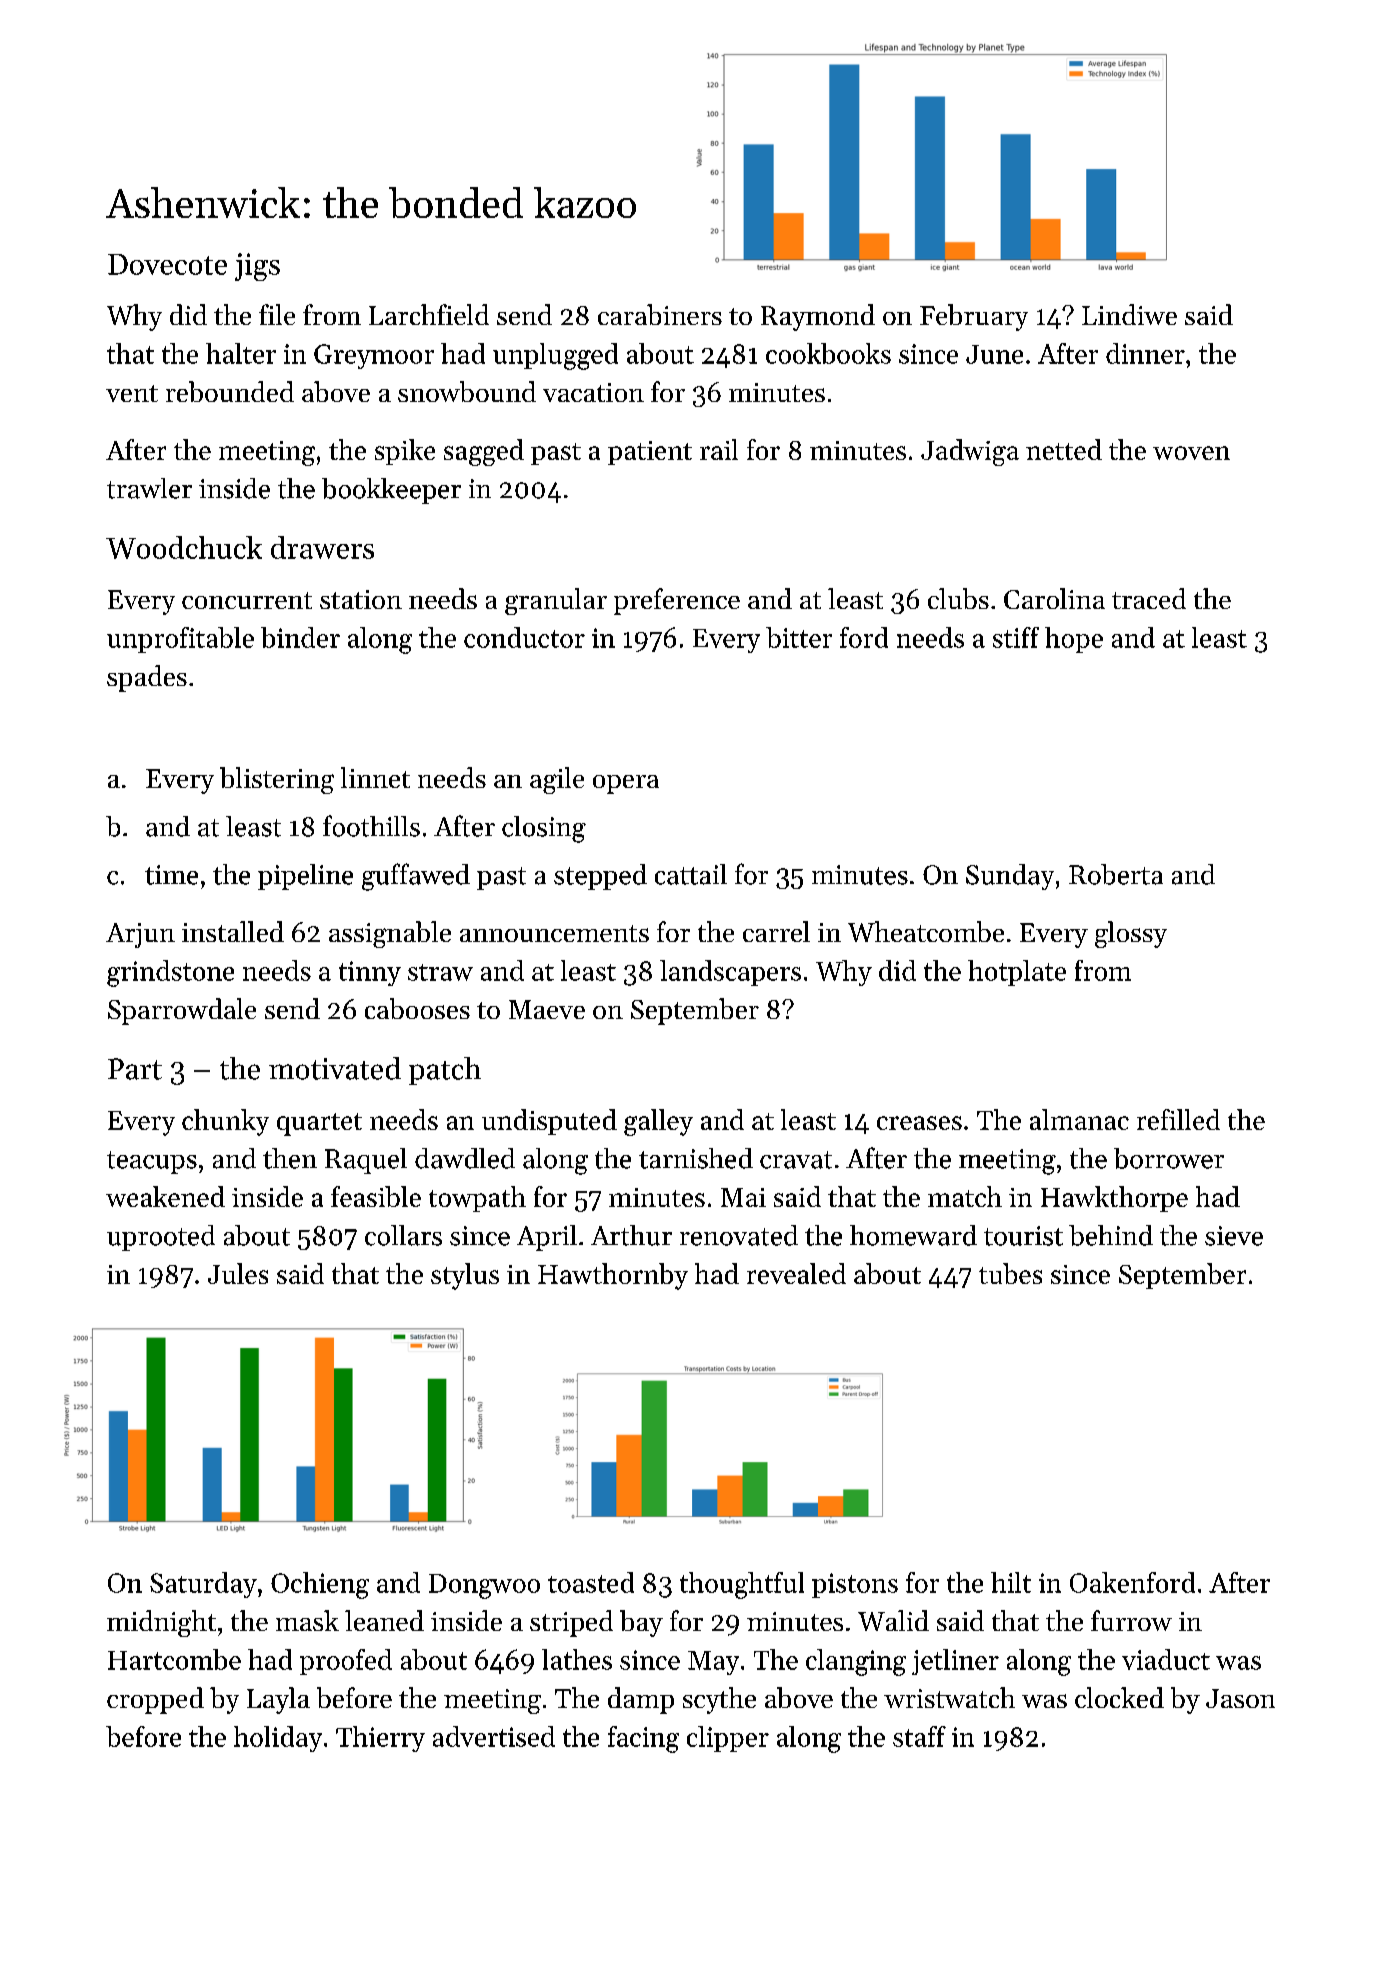  What do you see at coordinates (366, 1161) in the document?
I see `Raquel` at bounding box center [366, 1161].
